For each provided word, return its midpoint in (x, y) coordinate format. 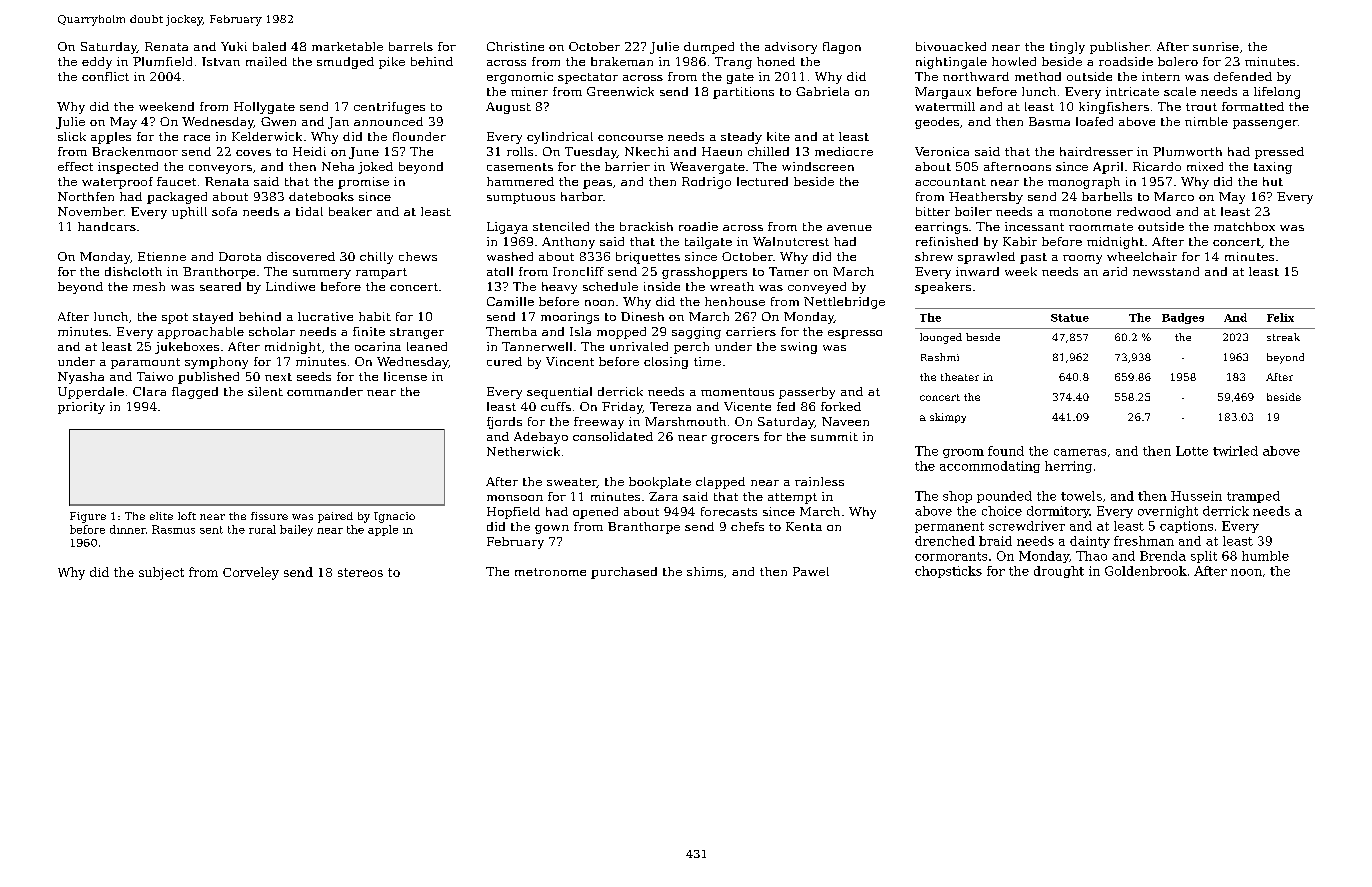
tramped (1253, 497)
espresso (855, 334)
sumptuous (521, 198)
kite (778, 136)
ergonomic (520, 78)
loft (187, 516)
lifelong (1277, 93)
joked (375, 168)
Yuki (234, 46)
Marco (1174, 196)
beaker (350, 211)
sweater (572, 483)
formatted (1253, 106)
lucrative (325, 316)
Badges (1183, 318)
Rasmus (173, 529)
